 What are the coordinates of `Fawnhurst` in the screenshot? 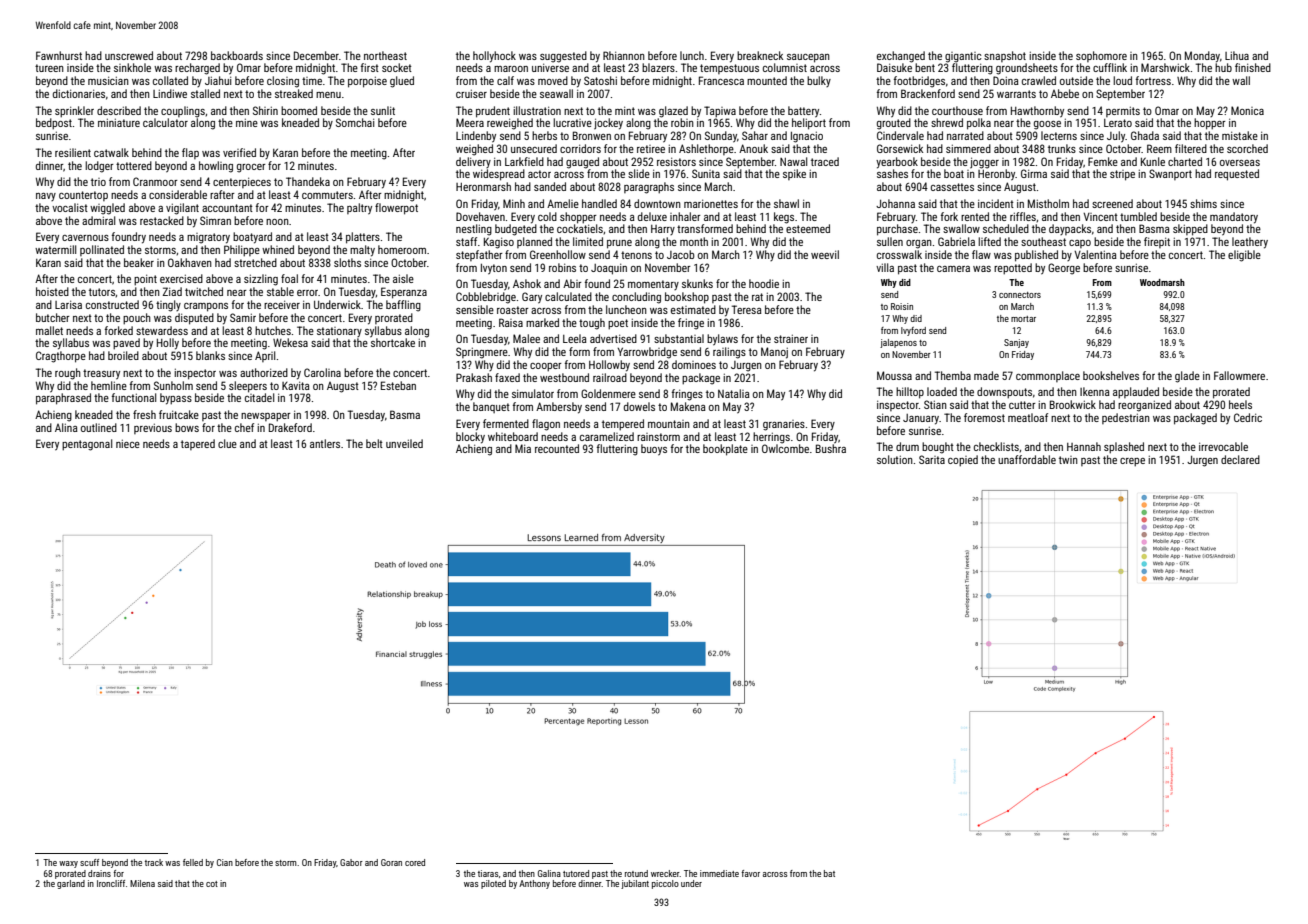 It's located at (59, 55).
